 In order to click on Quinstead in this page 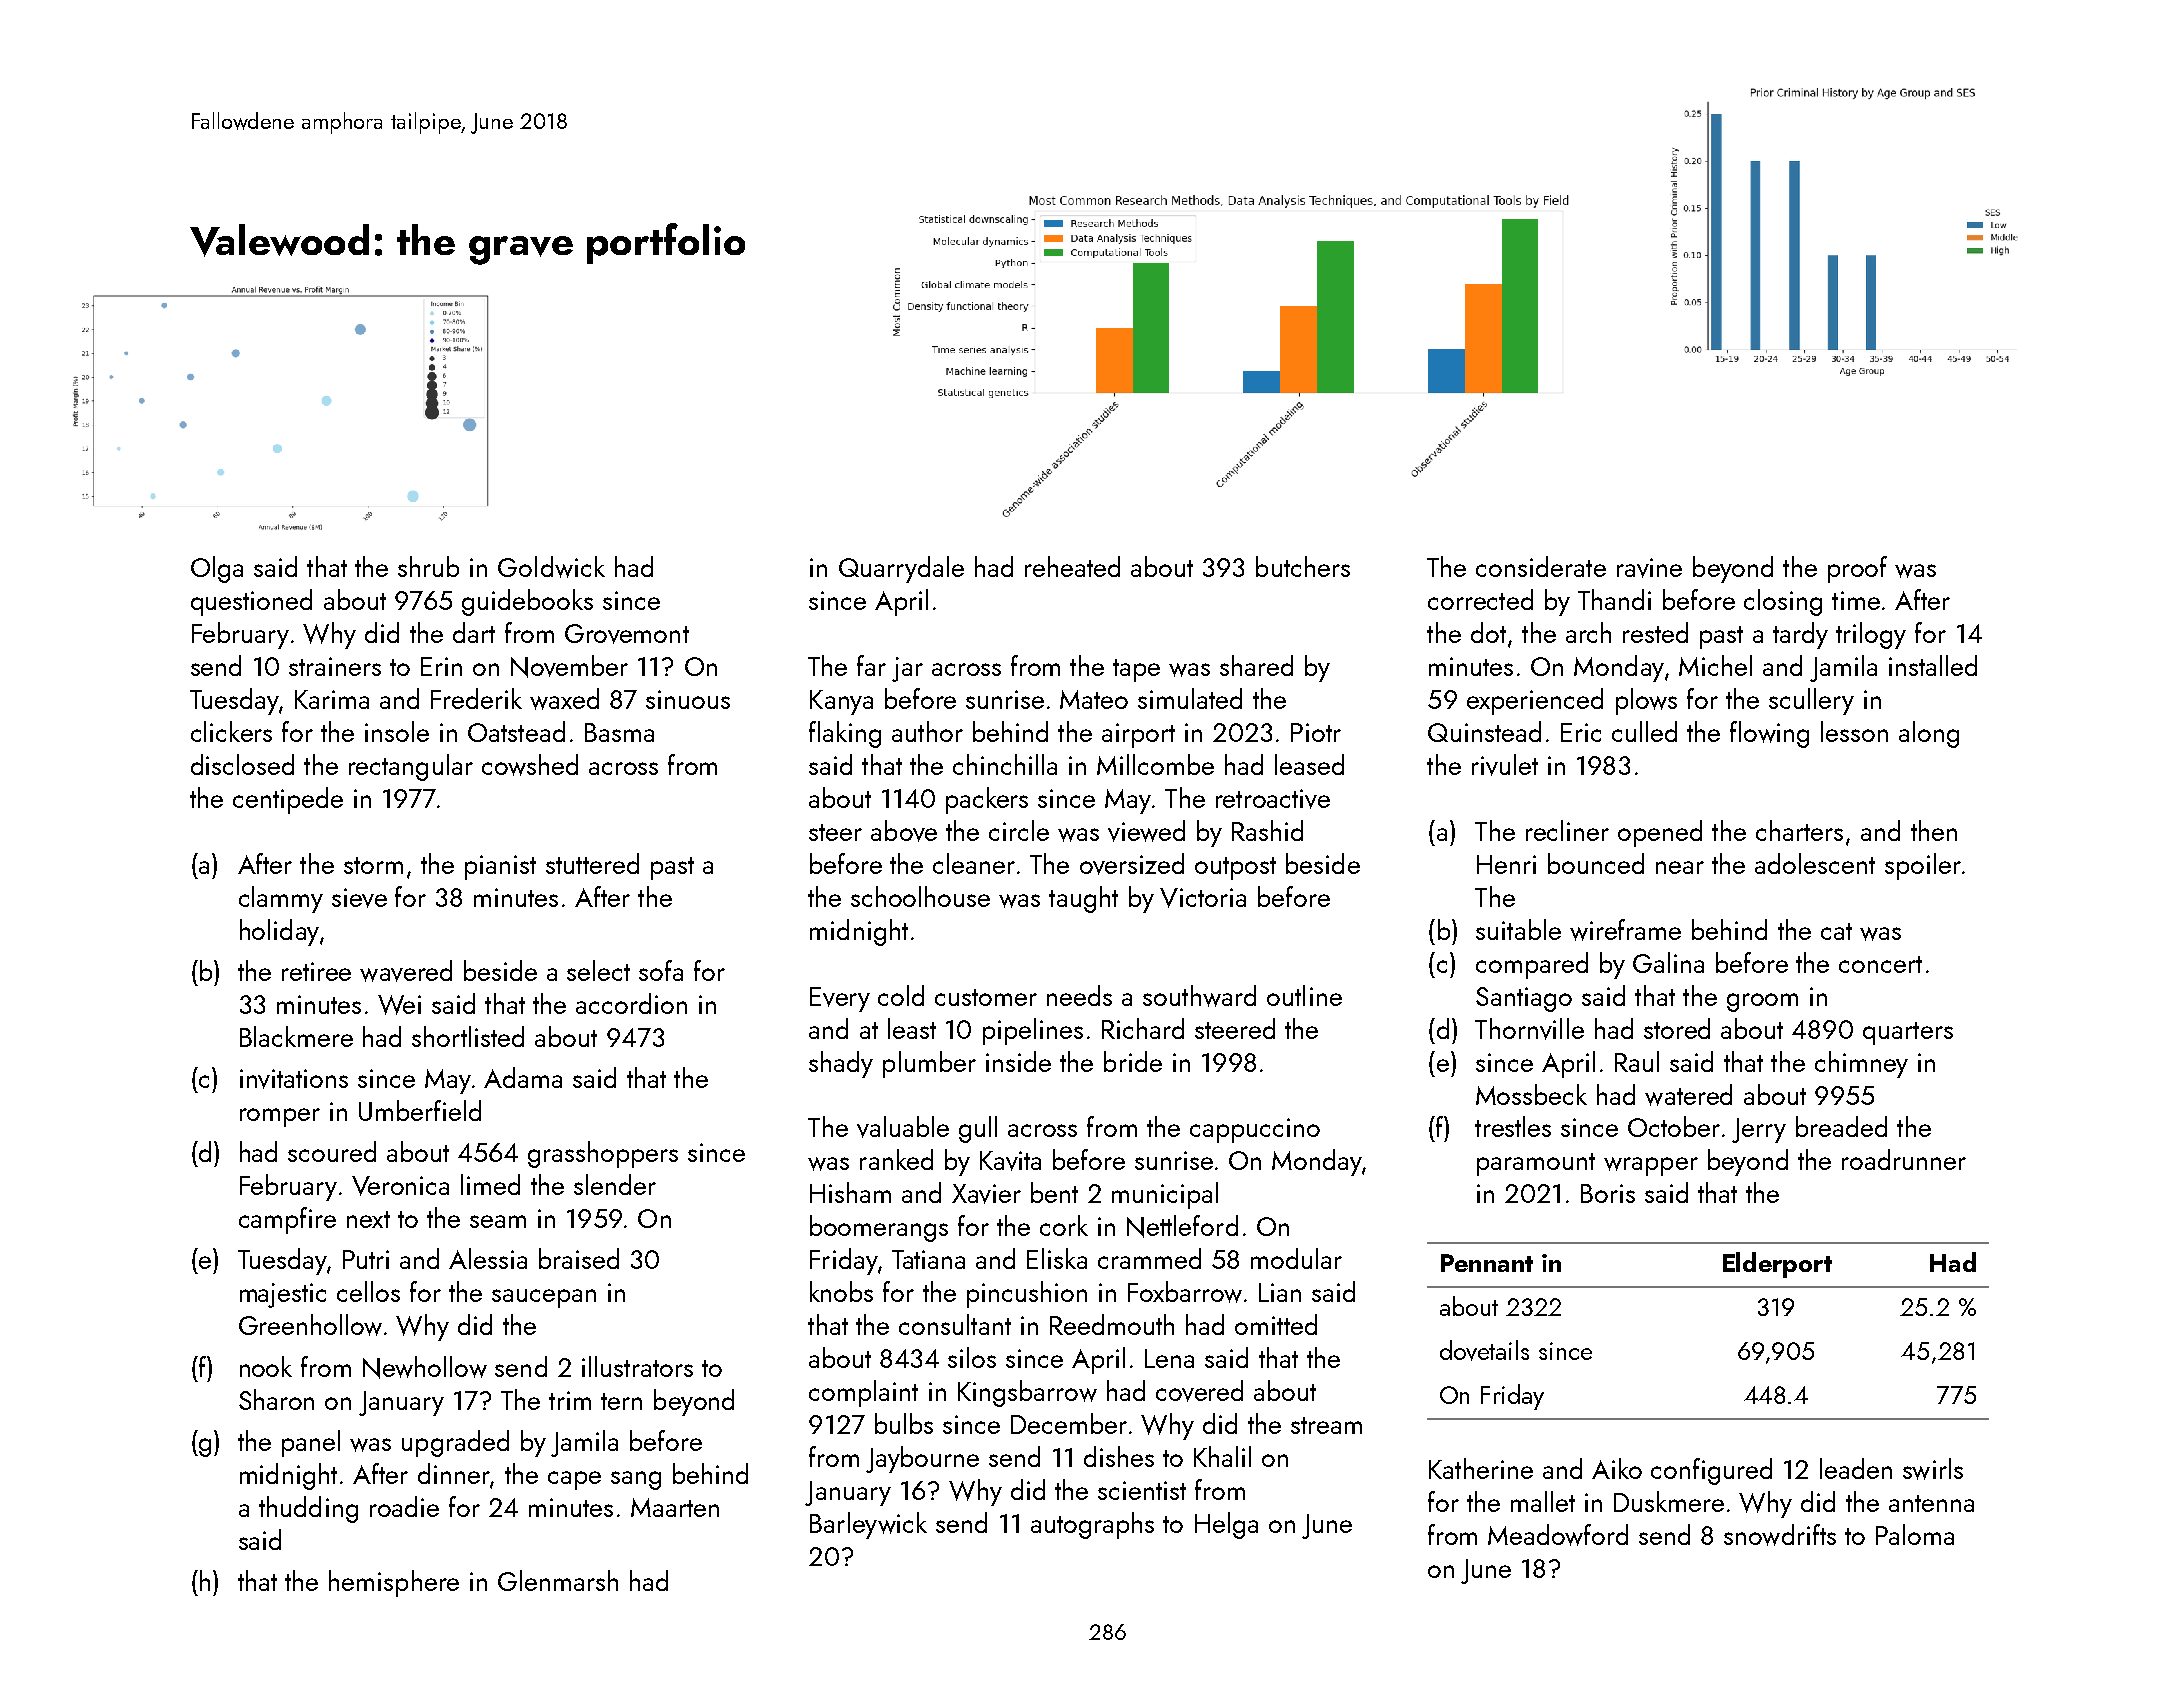, I will do `click(1484, 731)`.
